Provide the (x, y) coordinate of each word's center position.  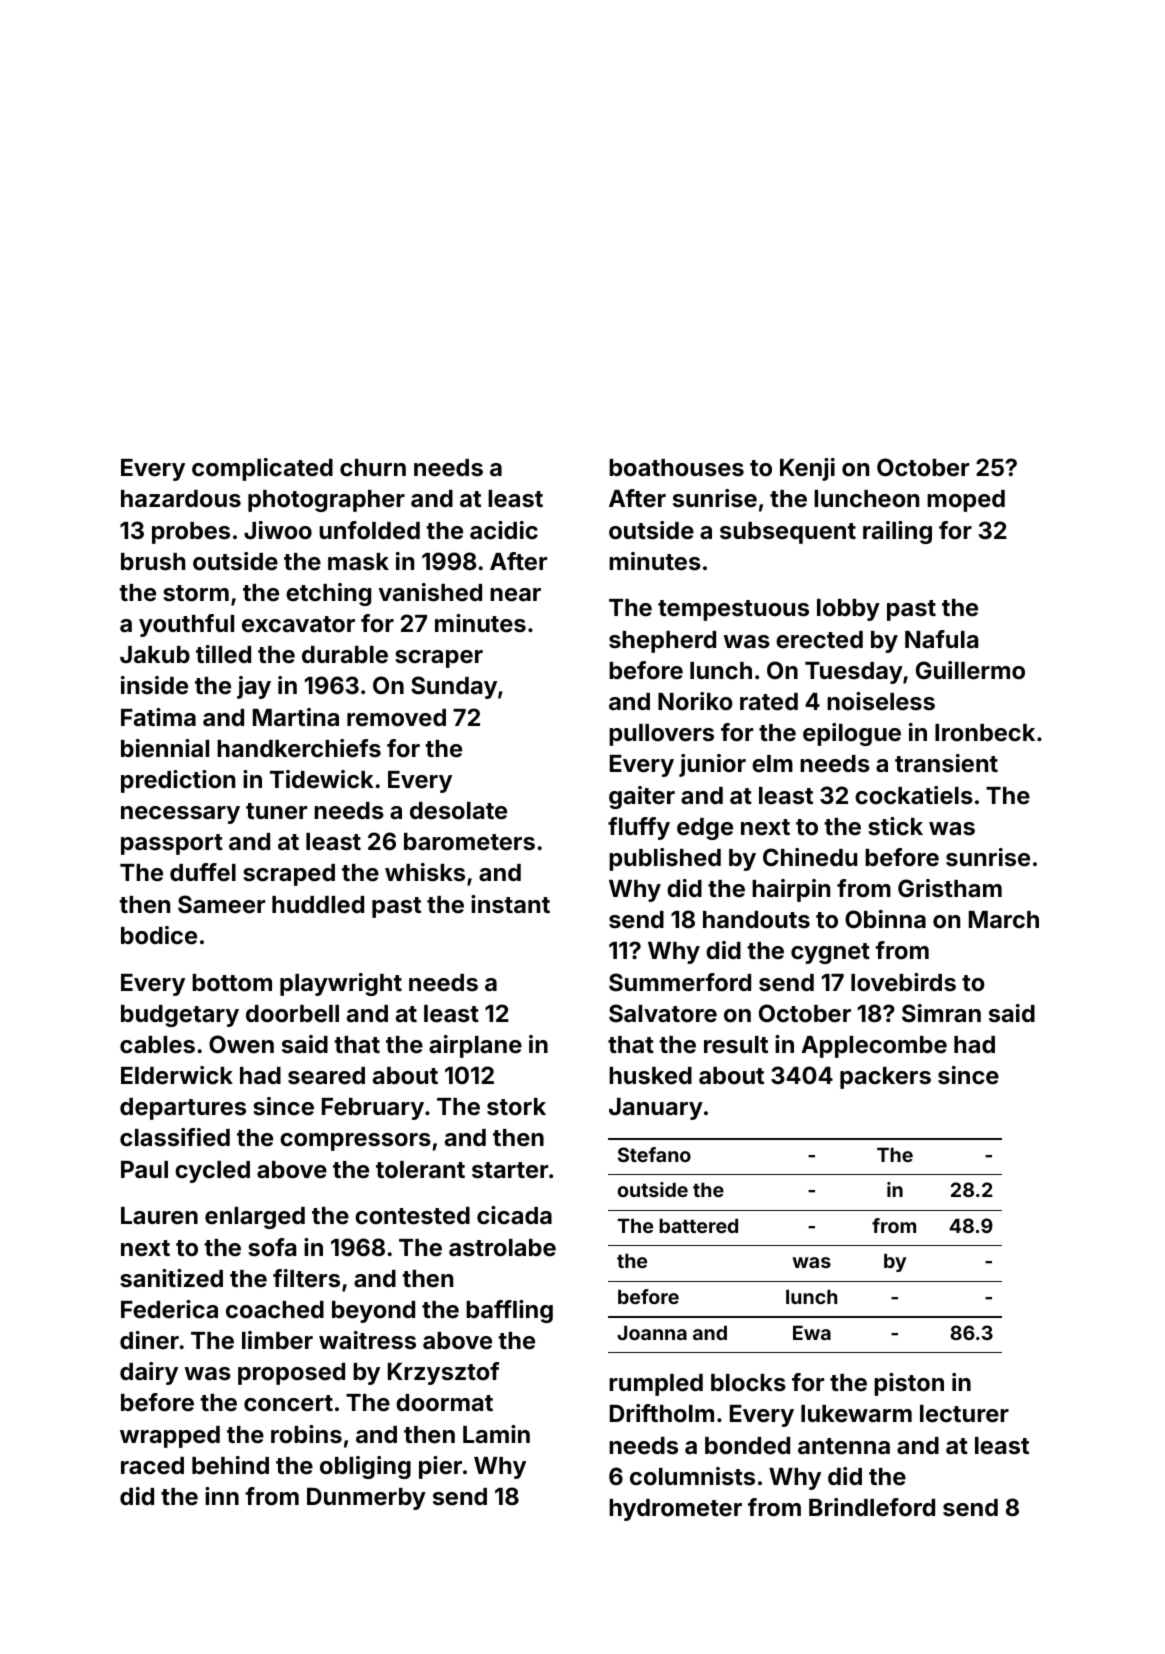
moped (966, 501)
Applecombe (874, 1047)
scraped (289, 875)
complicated (262, 469)
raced (152, 1466)
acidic (504, 530)
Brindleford (872, 1507)
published (665, 859)
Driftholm (662, 1413)
